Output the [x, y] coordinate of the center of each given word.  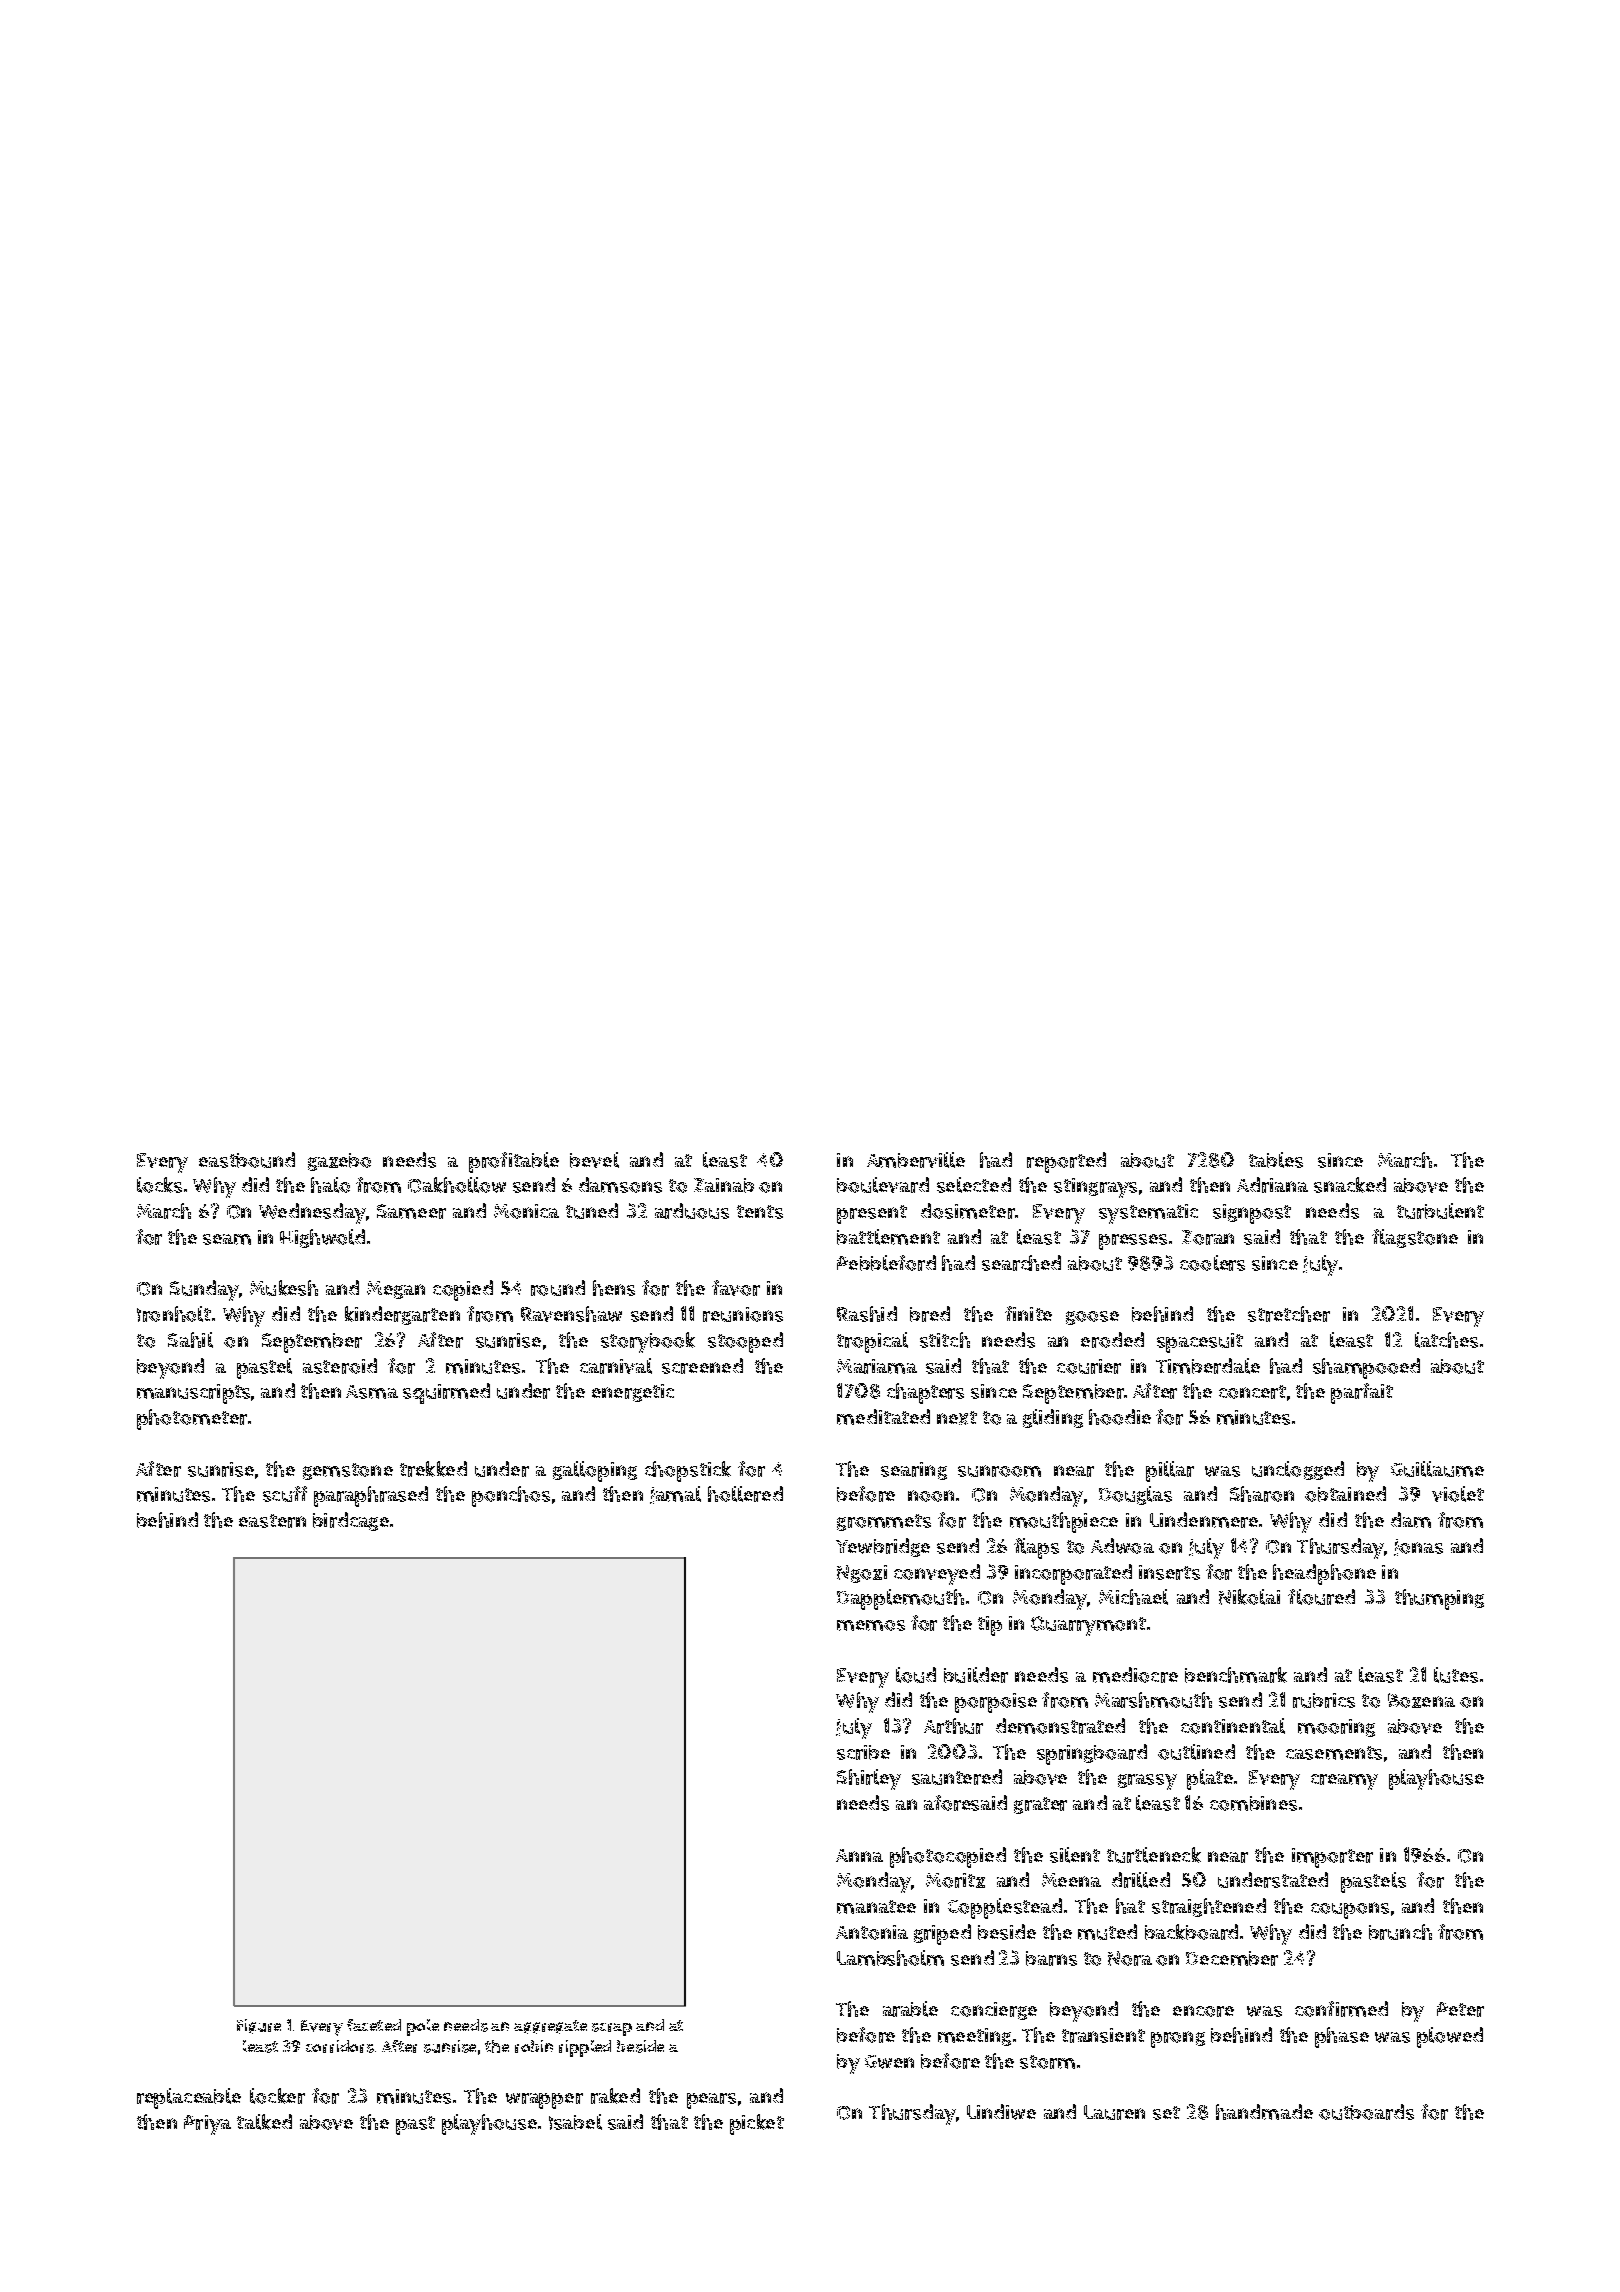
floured [1321, 1597]
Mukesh [284, 1288]
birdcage [351, 1521]
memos [871, 1625]
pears [711, 2101]
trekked [433, 1469]
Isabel [575, 2122]
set [1166, 2113]
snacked [1350, 1185]
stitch [945, 1340]
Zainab [724, 1185]
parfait [1362, 1393]
